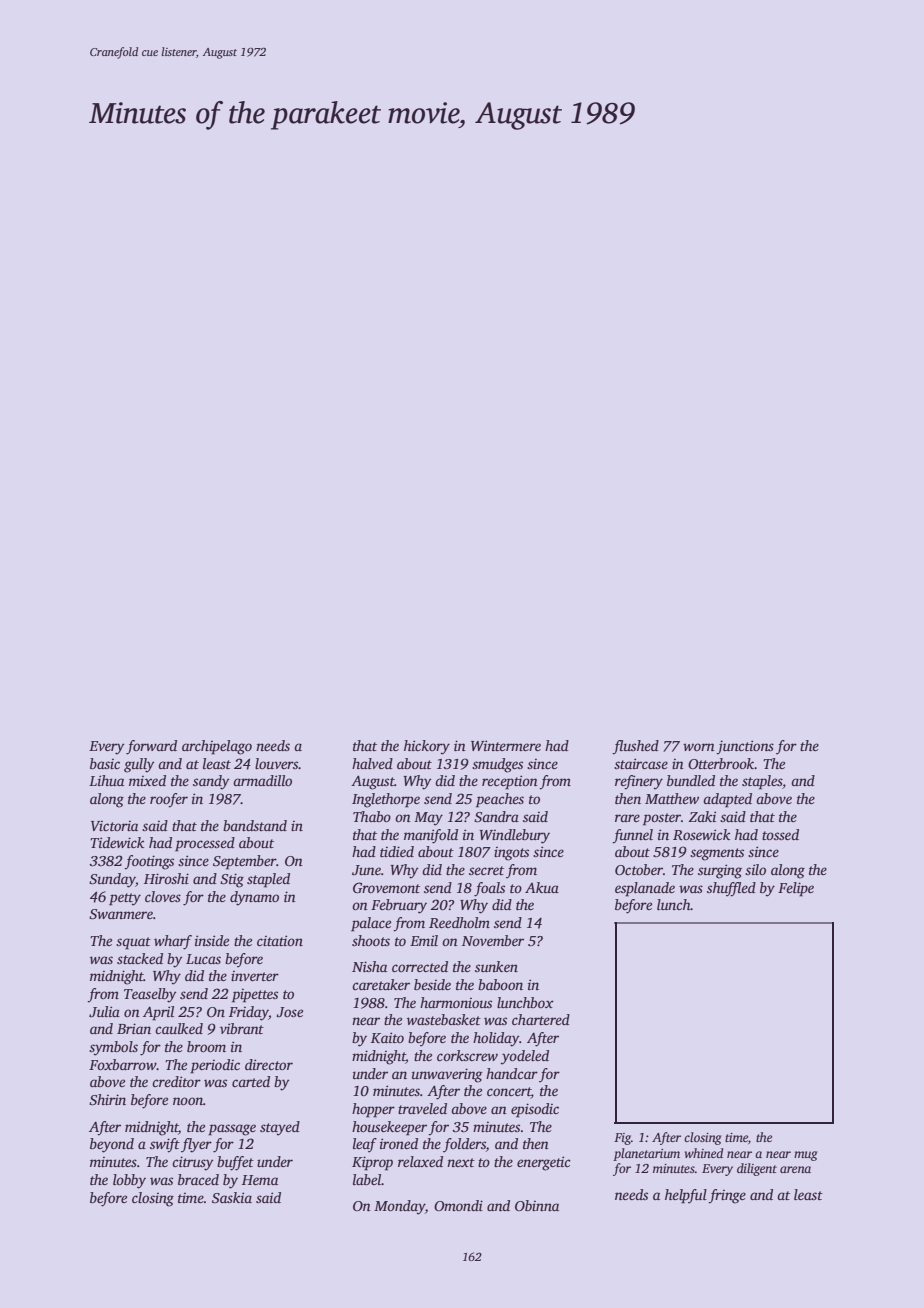 The width and height of the page is (924, 1308). Describe the element at coordinates (745, 747) in the page. I see `junctions` at that location.
